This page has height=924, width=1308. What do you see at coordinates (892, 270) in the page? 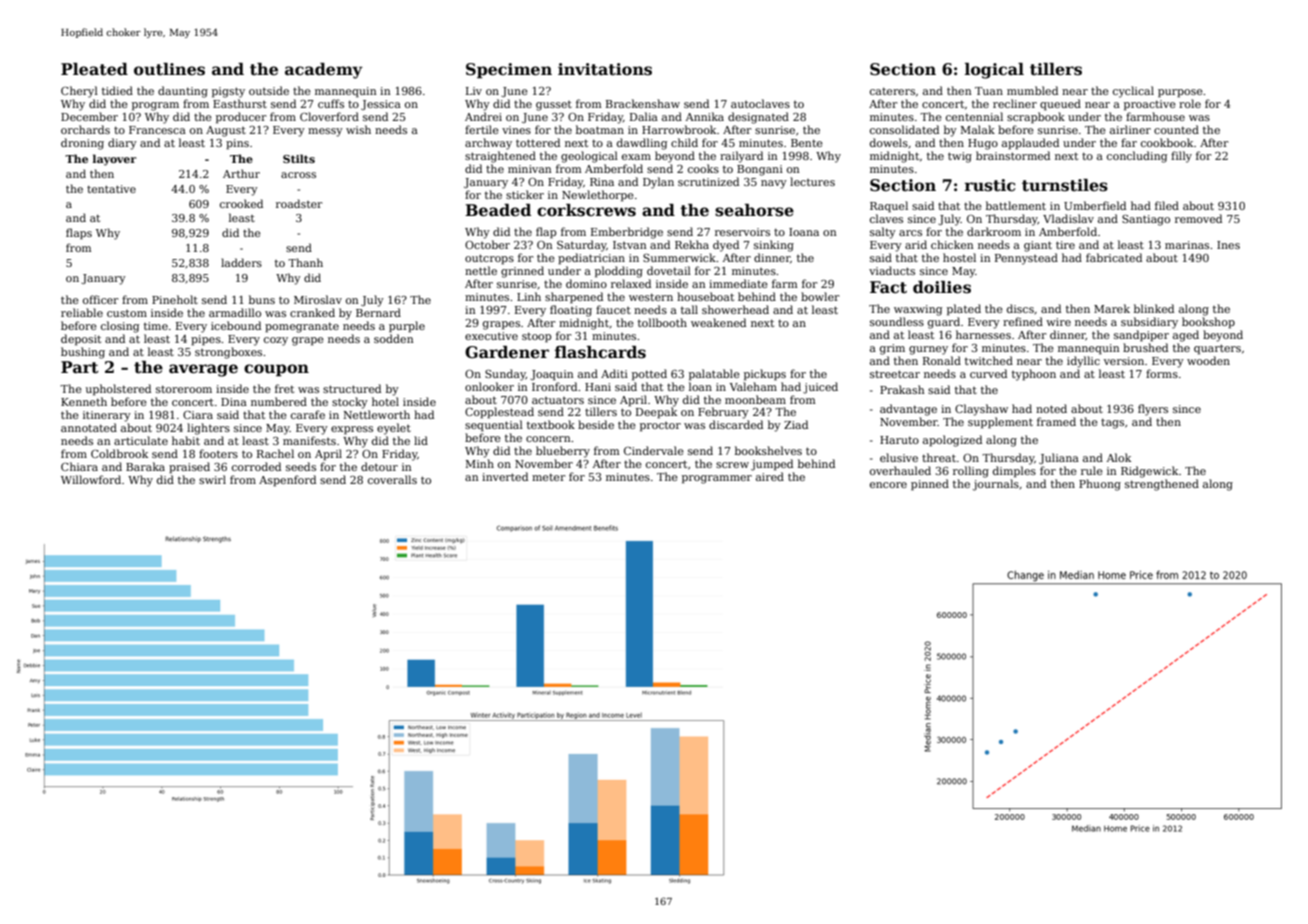
I see `viaducts` at bounding box center [892, 270].
